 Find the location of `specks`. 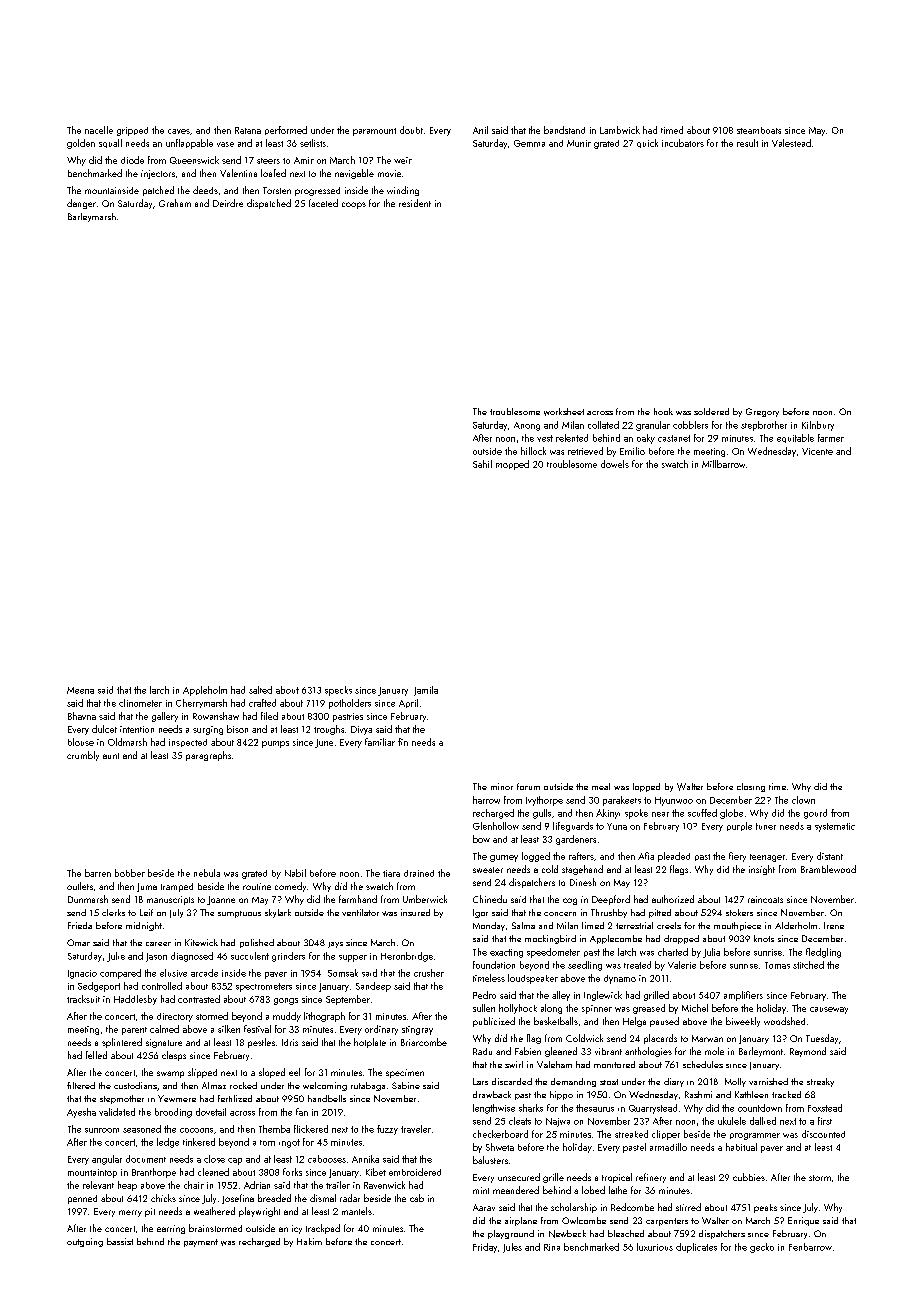

specks is located at coordinates (338, 691).
